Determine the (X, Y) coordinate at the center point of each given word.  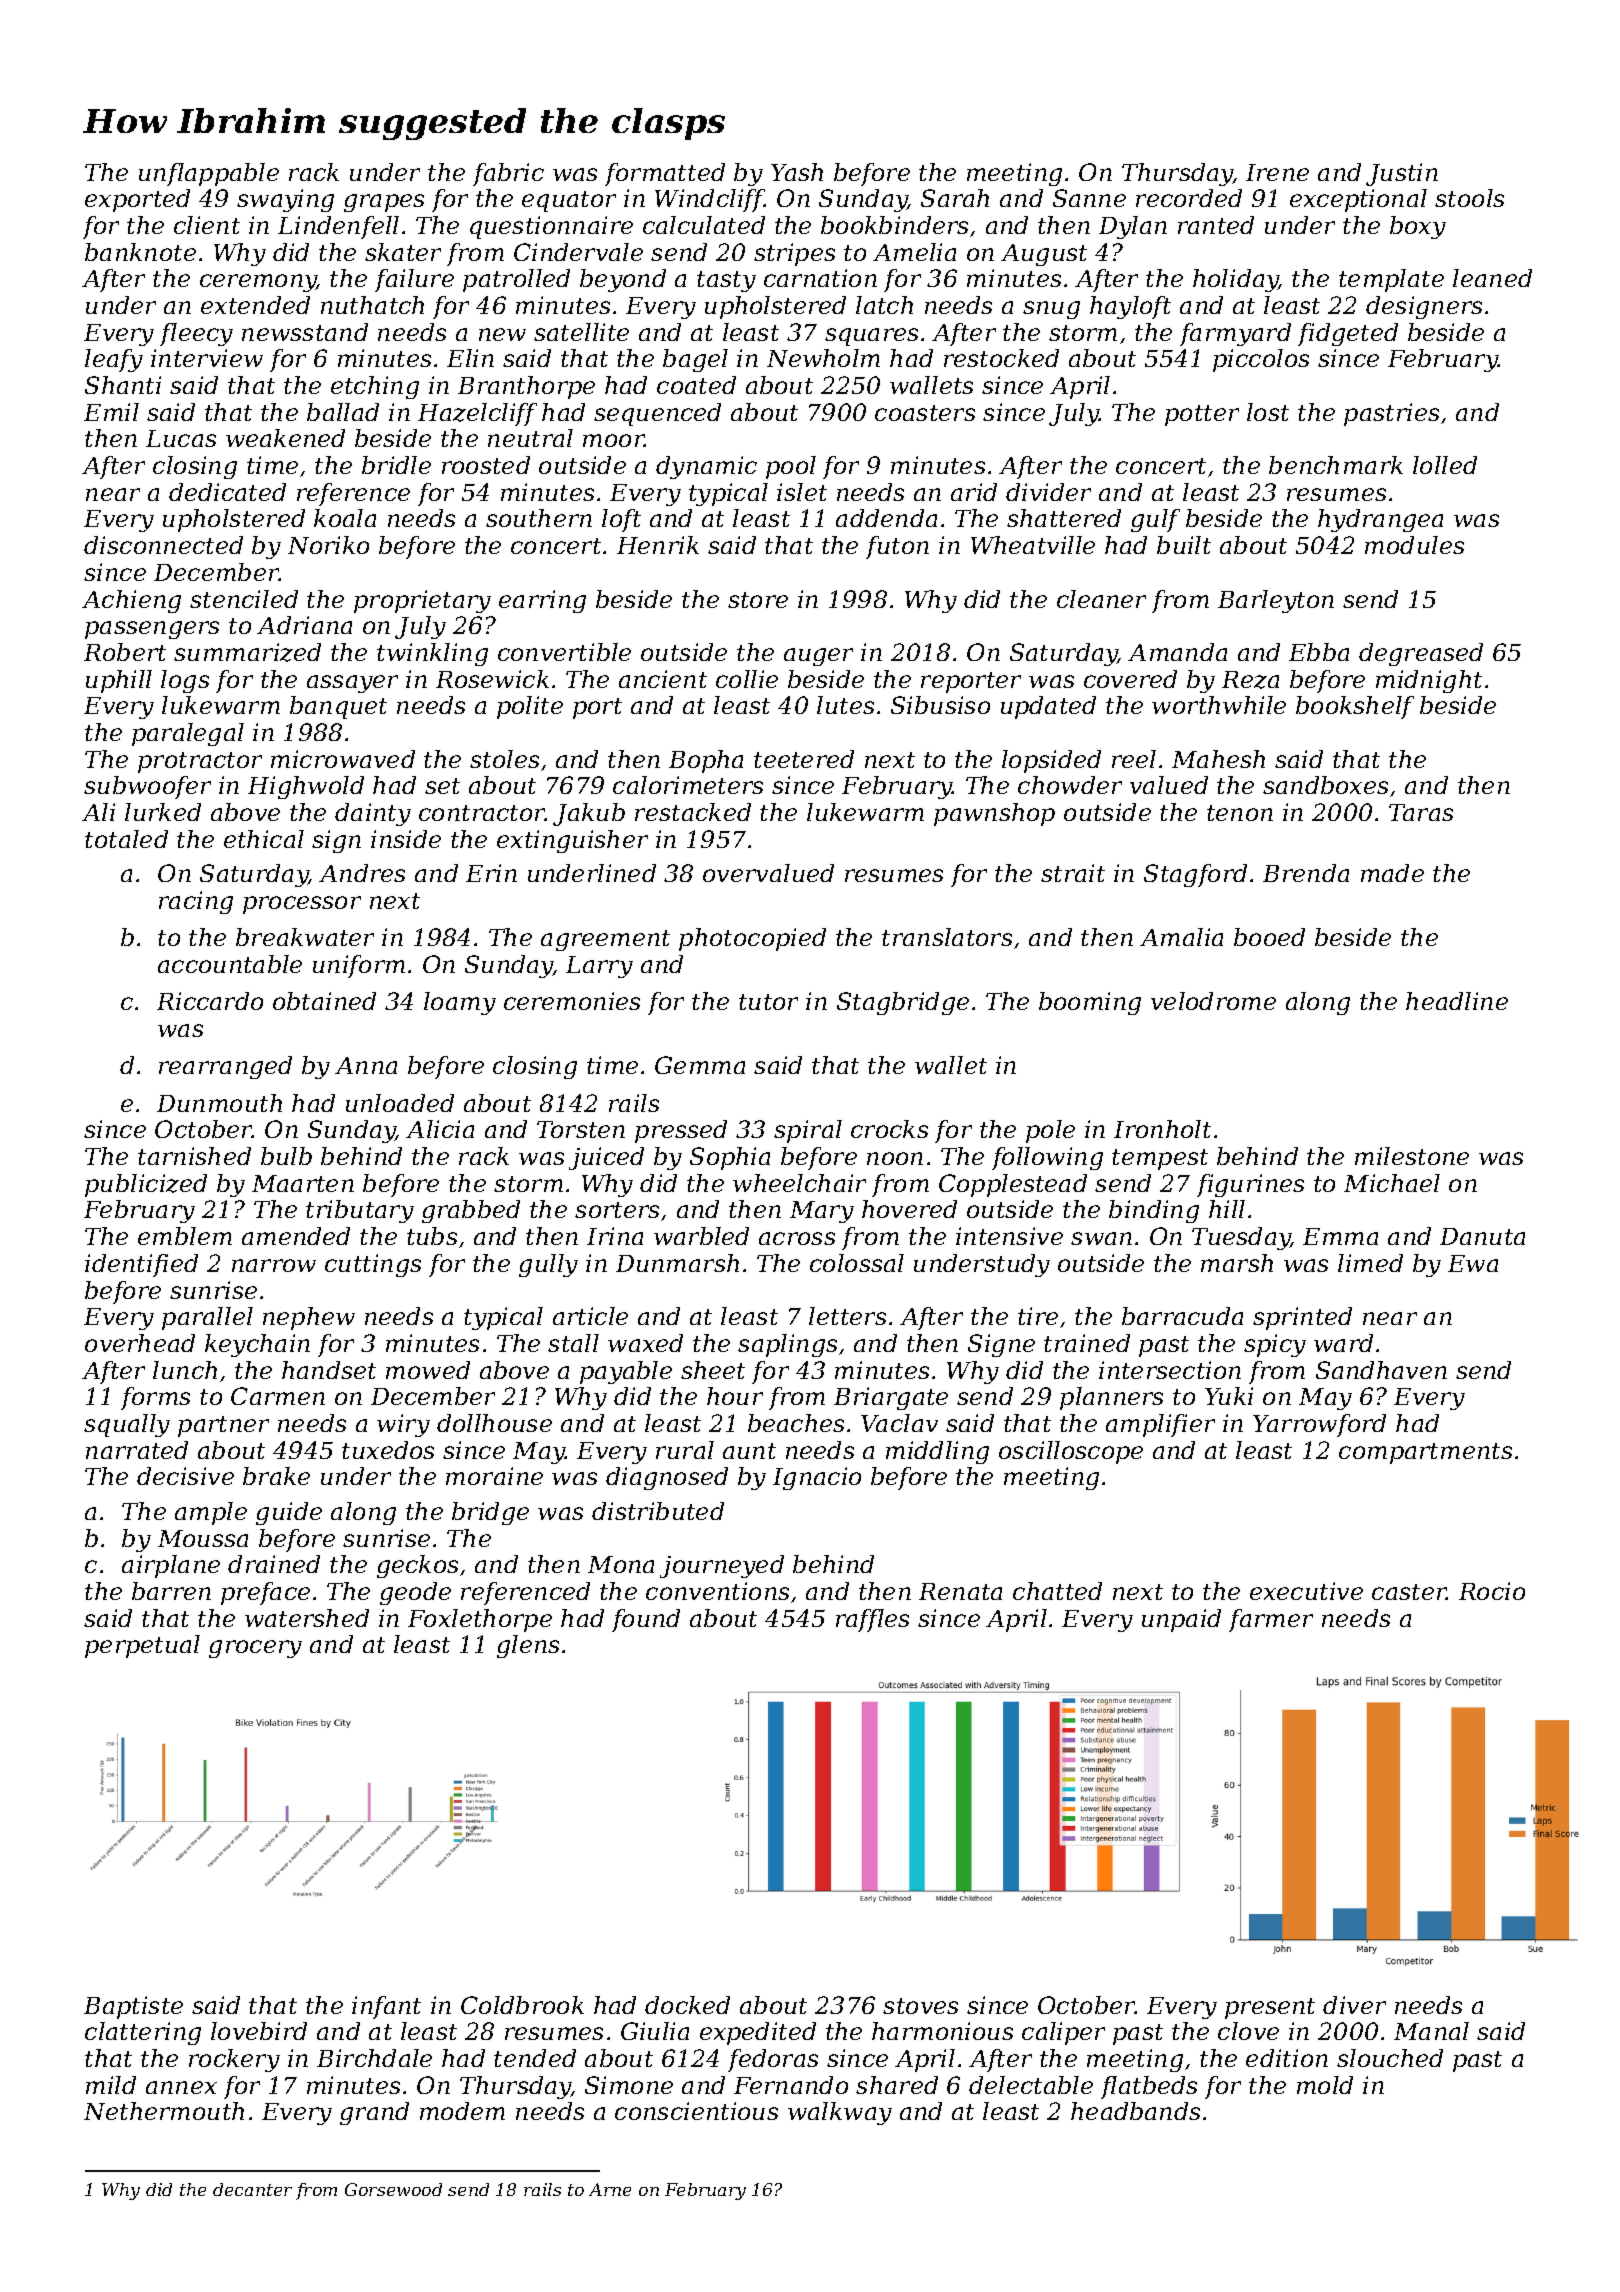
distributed (658, 1511)
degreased (1421, 654)
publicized (146, 1185)
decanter (252, 2189)
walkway (840, 2113)
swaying (285, 200)
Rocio (1492, 1591)
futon (897, 547)
